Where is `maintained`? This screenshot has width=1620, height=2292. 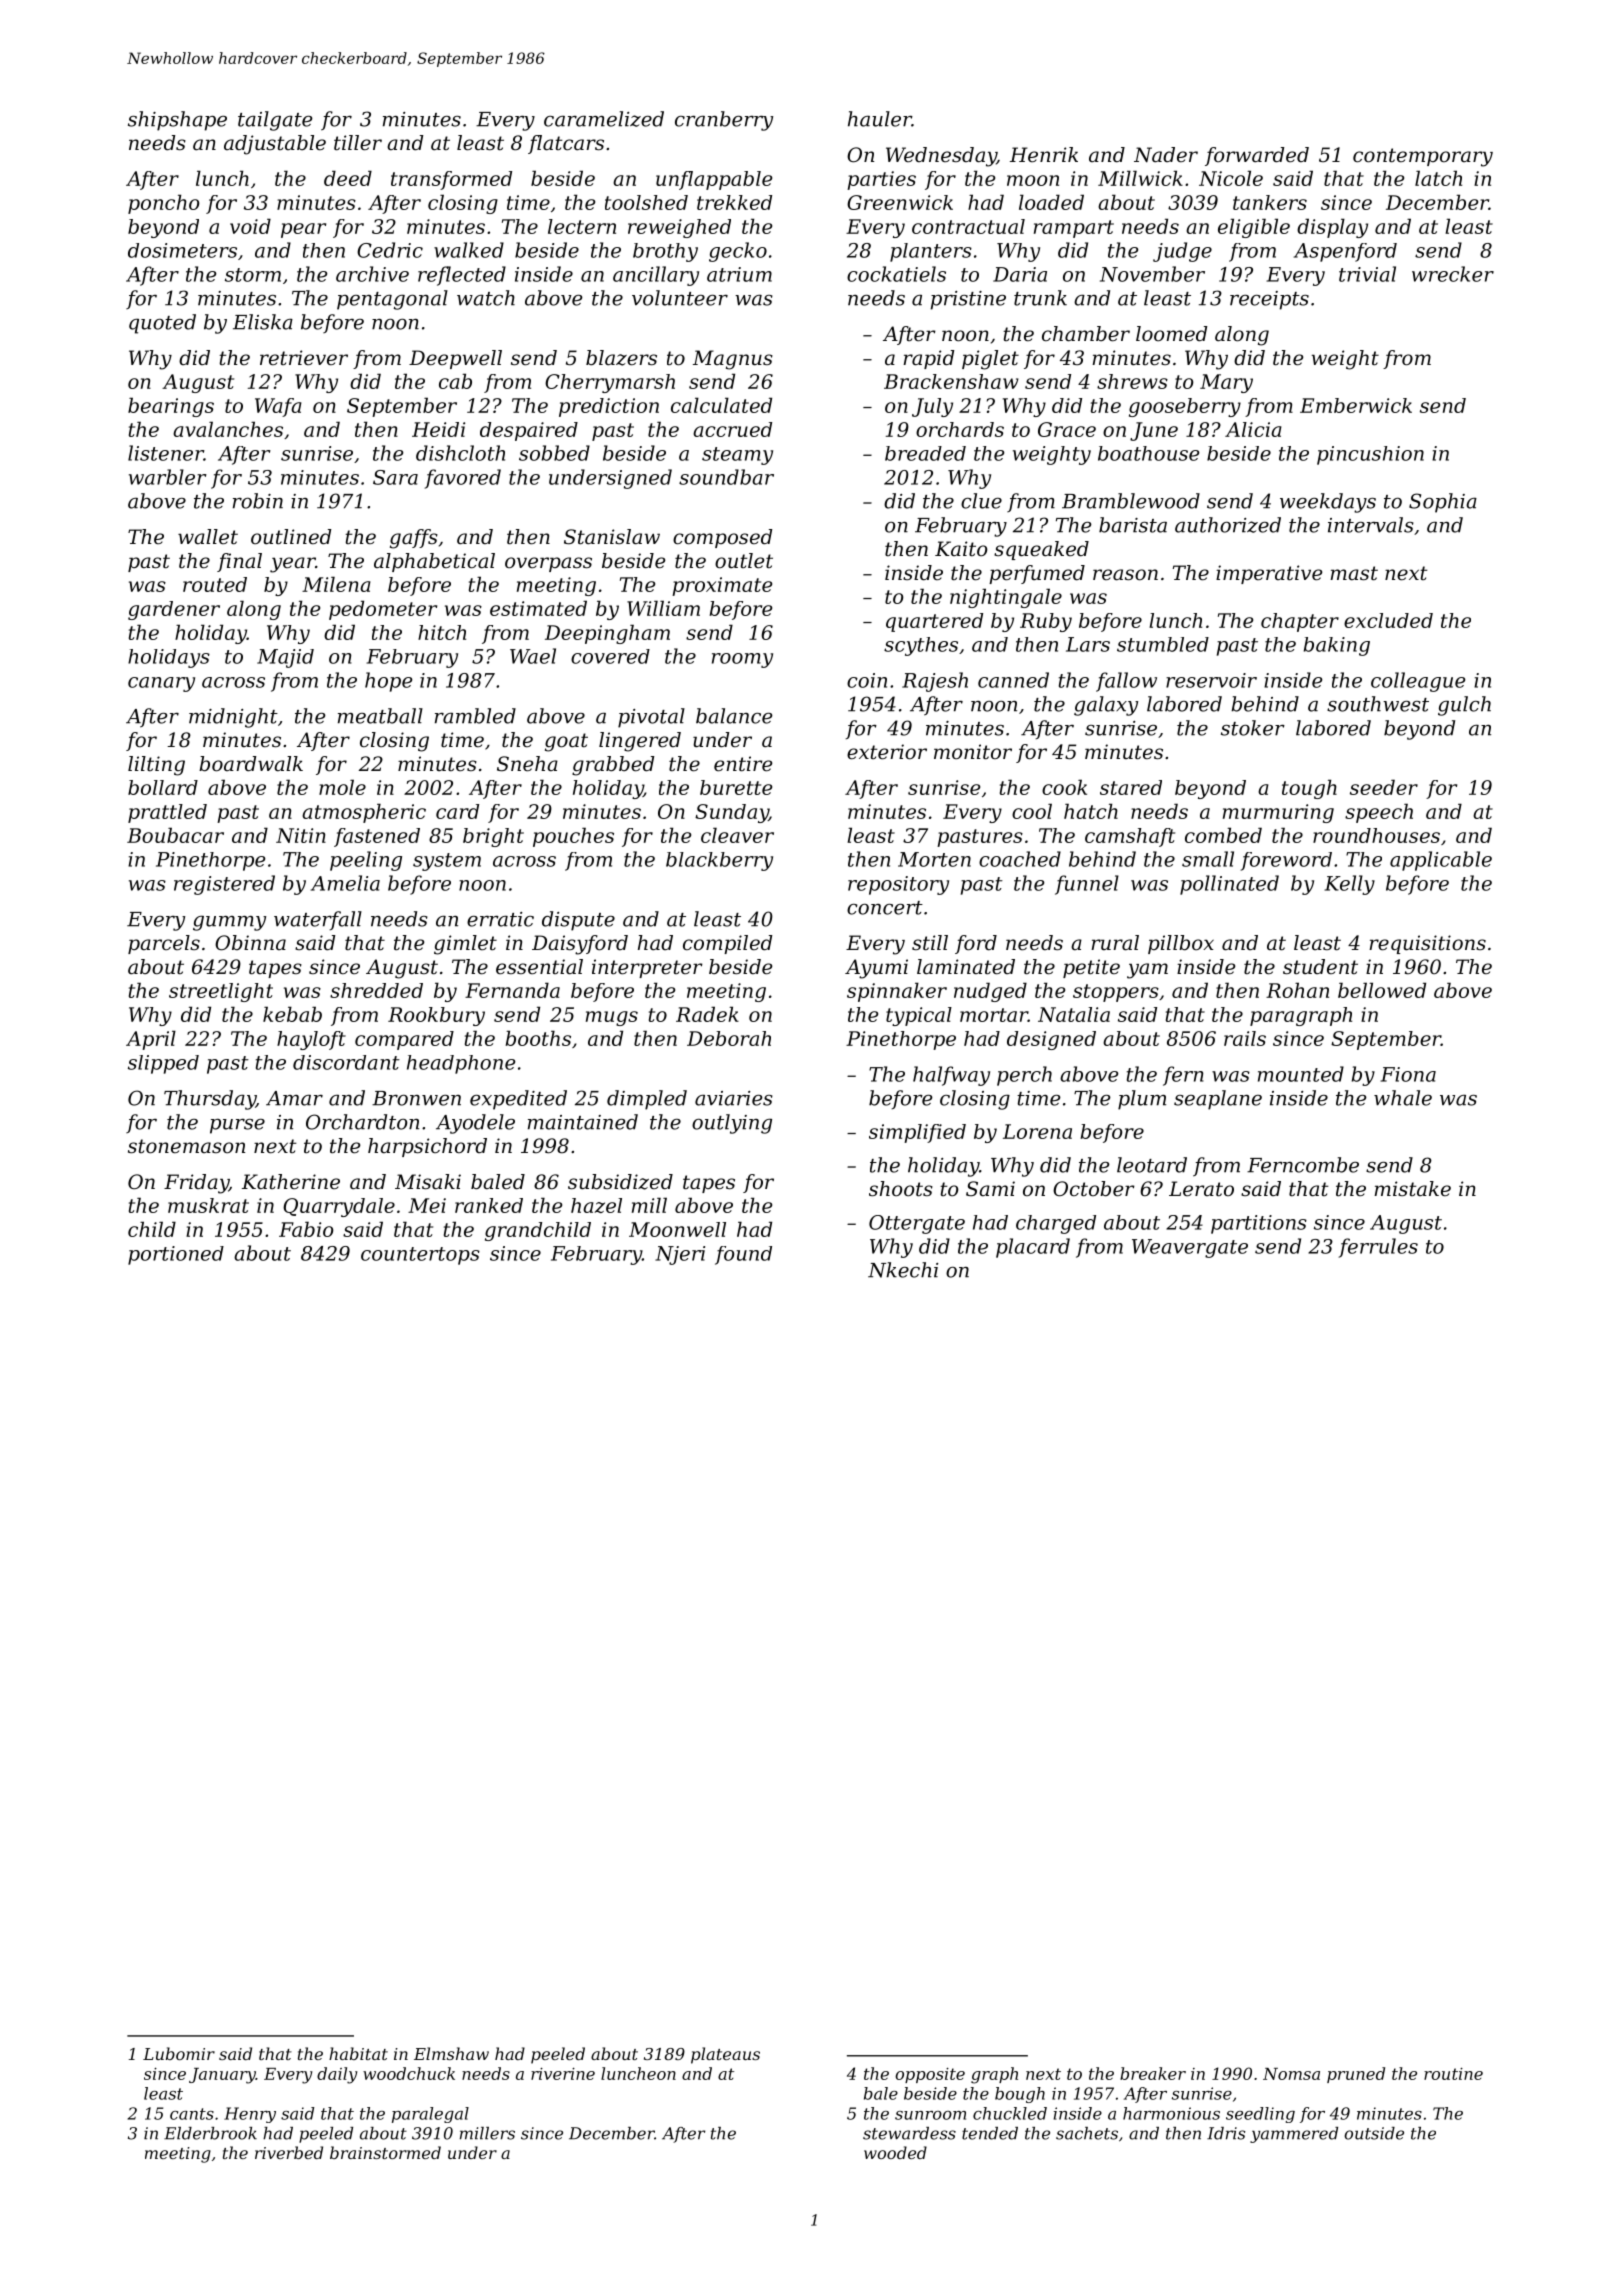
maintained is located at coordinates (583, 1122).
